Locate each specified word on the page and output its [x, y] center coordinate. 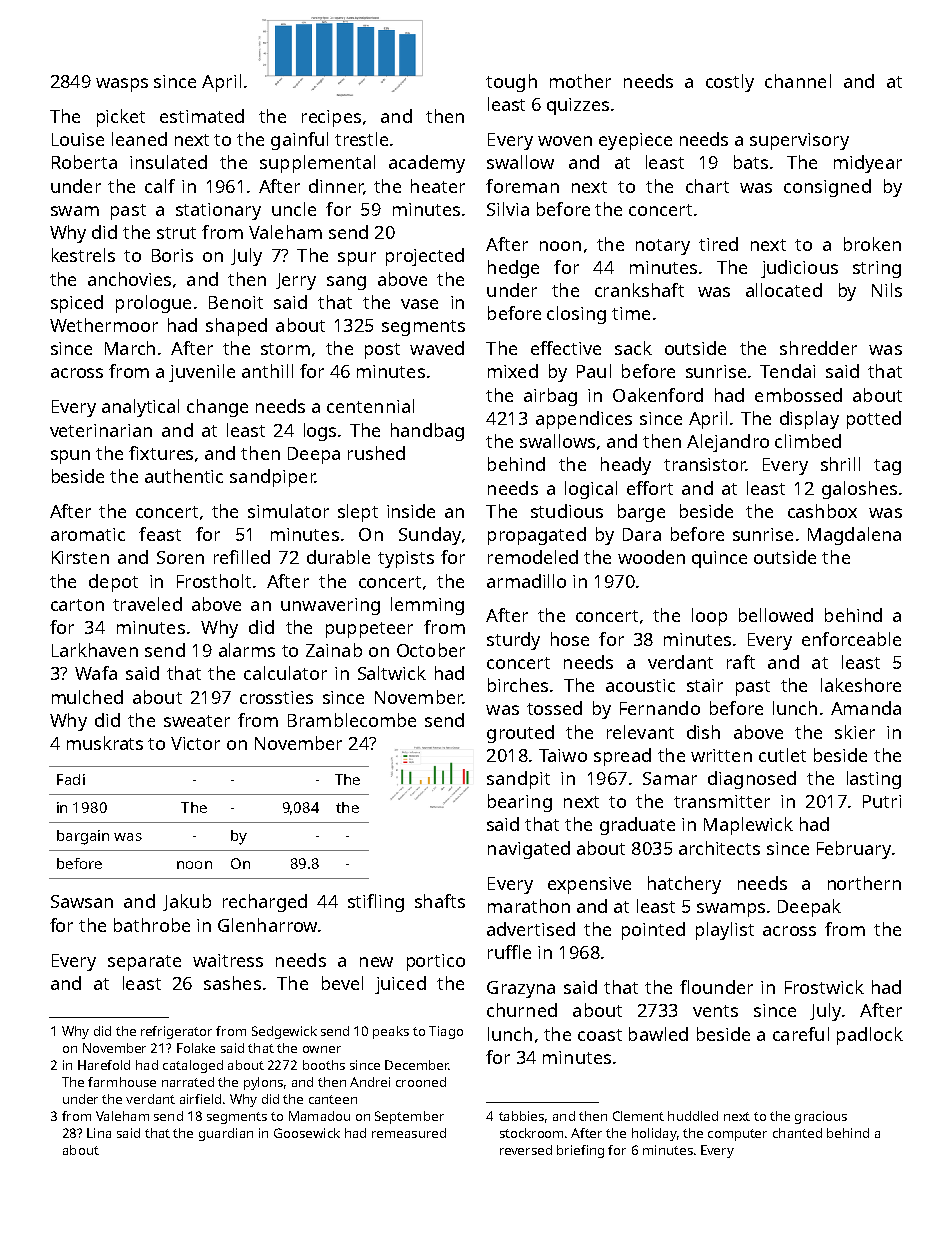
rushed [376, 453]
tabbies [521, 1116]
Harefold [104, 1065]
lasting [874, 780]
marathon [529, 906]
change [217, 408]
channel [798, 81]
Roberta [84, 162]
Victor [195, 743]
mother [580, 81]
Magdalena [854, 536]
